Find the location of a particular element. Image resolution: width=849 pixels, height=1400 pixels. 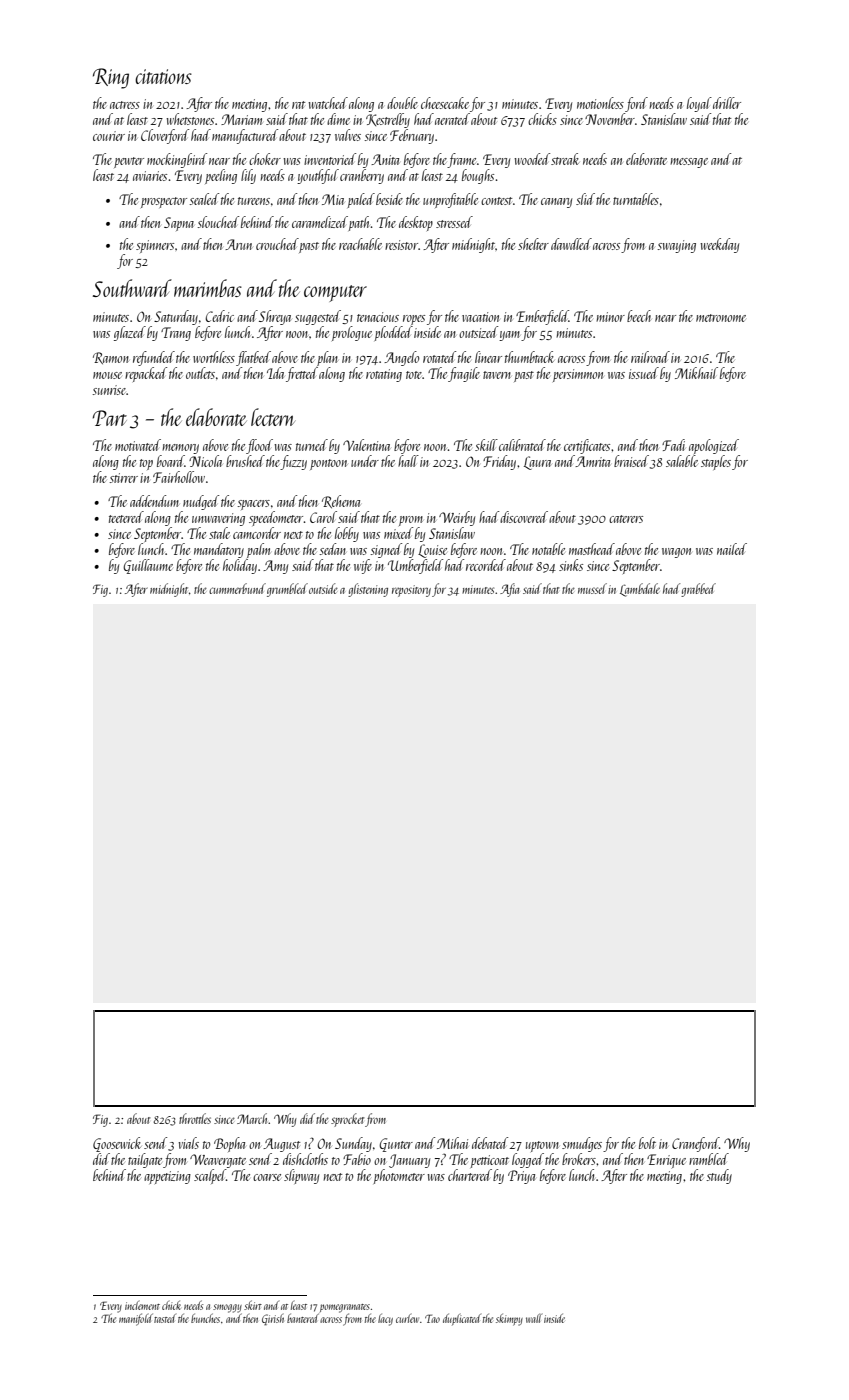

certificates is located at coordinates (587, 446).
